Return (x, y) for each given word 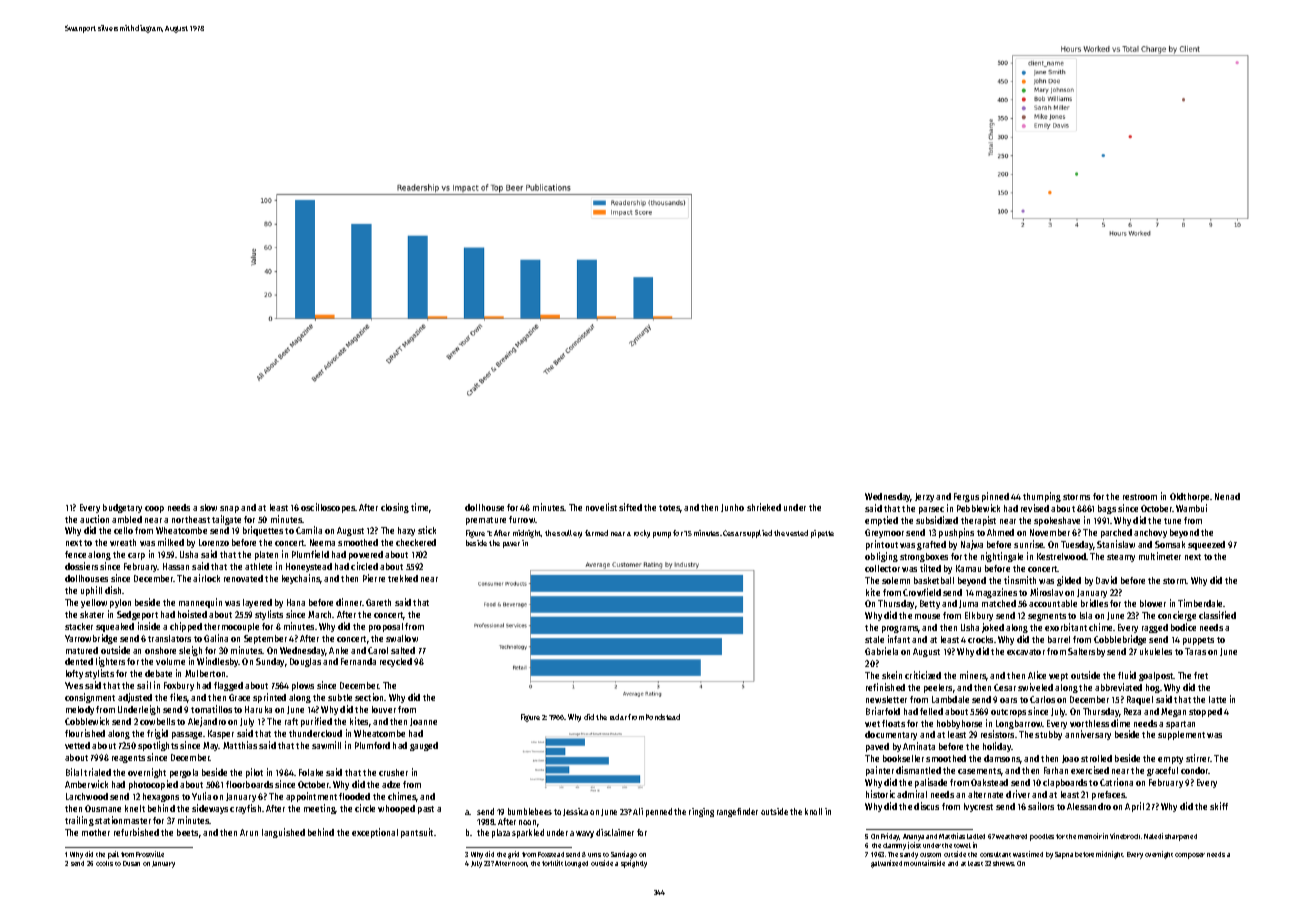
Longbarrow (1019, 724)
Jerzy (924, 497)
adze (391, 784)
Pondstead (663, 717)
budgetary (122, 508)
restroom (1140, 497)
